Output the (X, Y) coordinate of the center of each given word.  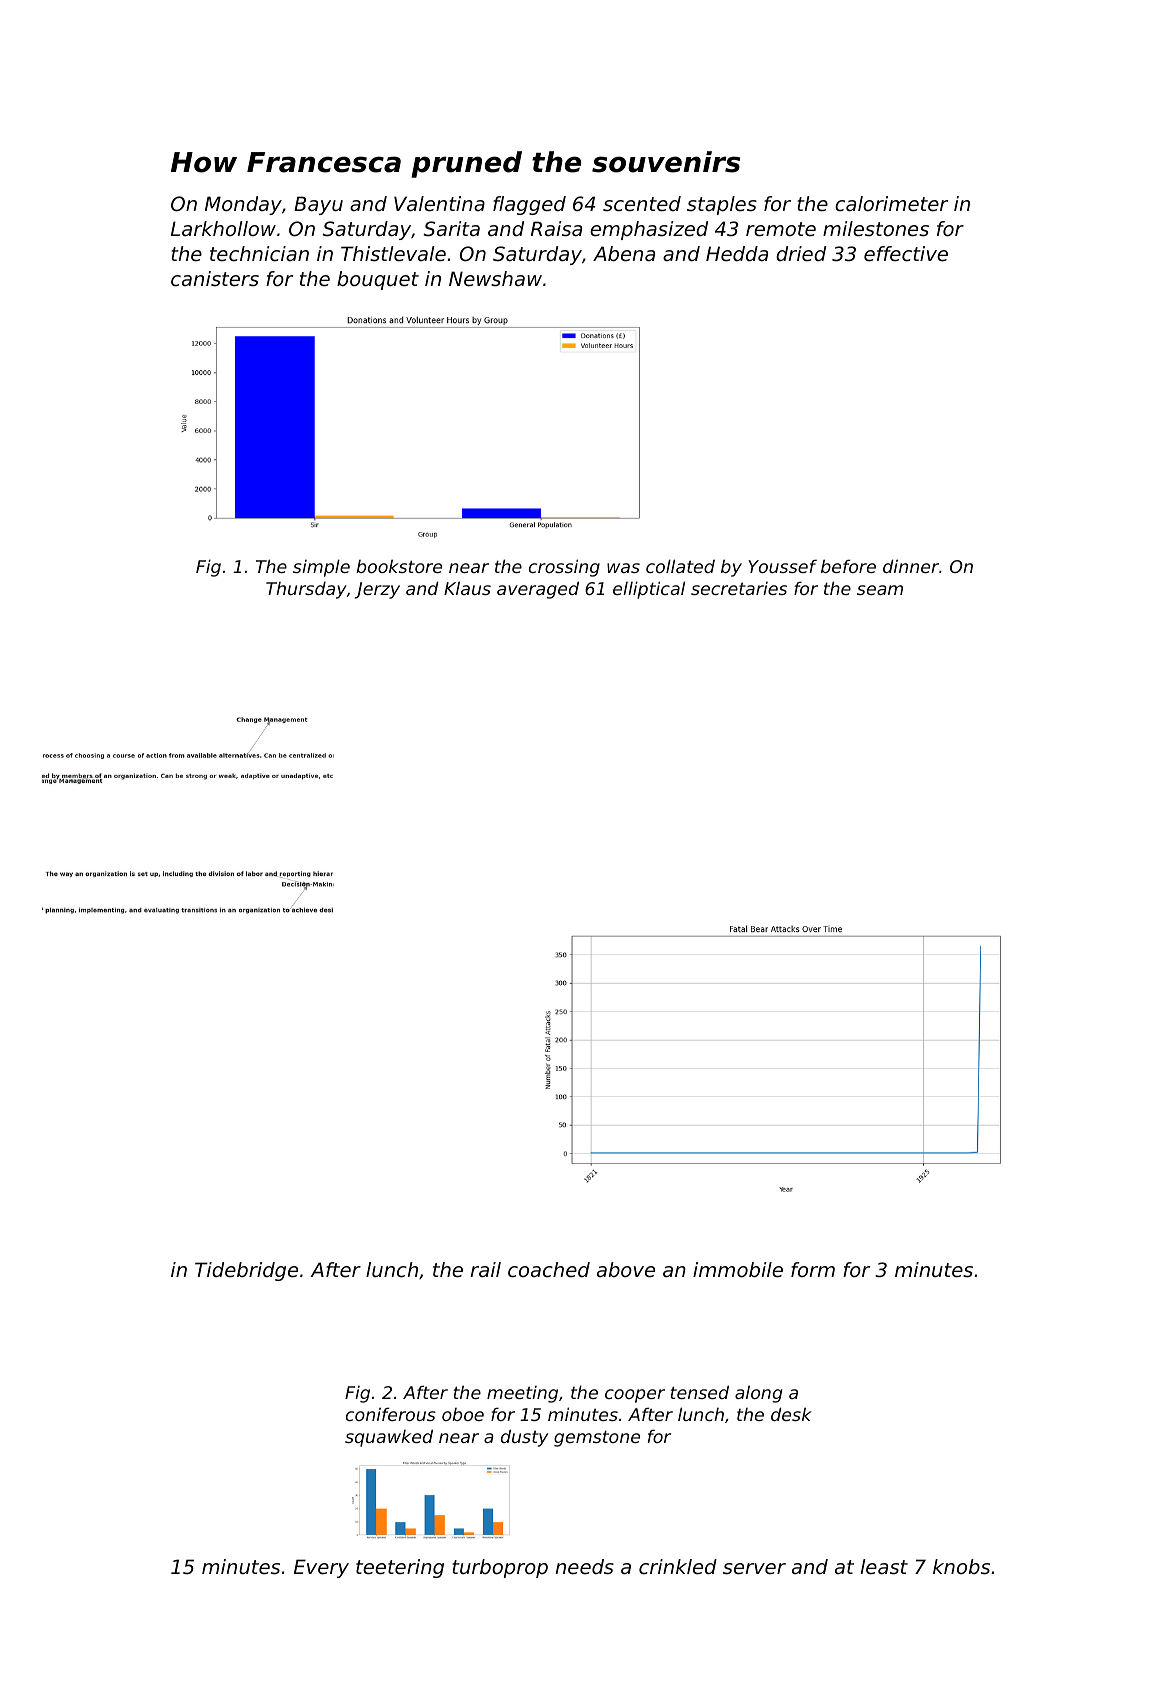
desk (791, 1414)
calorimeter (891, 204)
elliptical (649, 590)
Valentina (439, 204)
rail (486, 1269)
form (813, 1269)
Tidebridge (246, 1271)
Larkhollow (223, 229)
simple (321, 568)
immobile (738, 1270)
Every (321, 1568)
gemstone (597, 1438)
